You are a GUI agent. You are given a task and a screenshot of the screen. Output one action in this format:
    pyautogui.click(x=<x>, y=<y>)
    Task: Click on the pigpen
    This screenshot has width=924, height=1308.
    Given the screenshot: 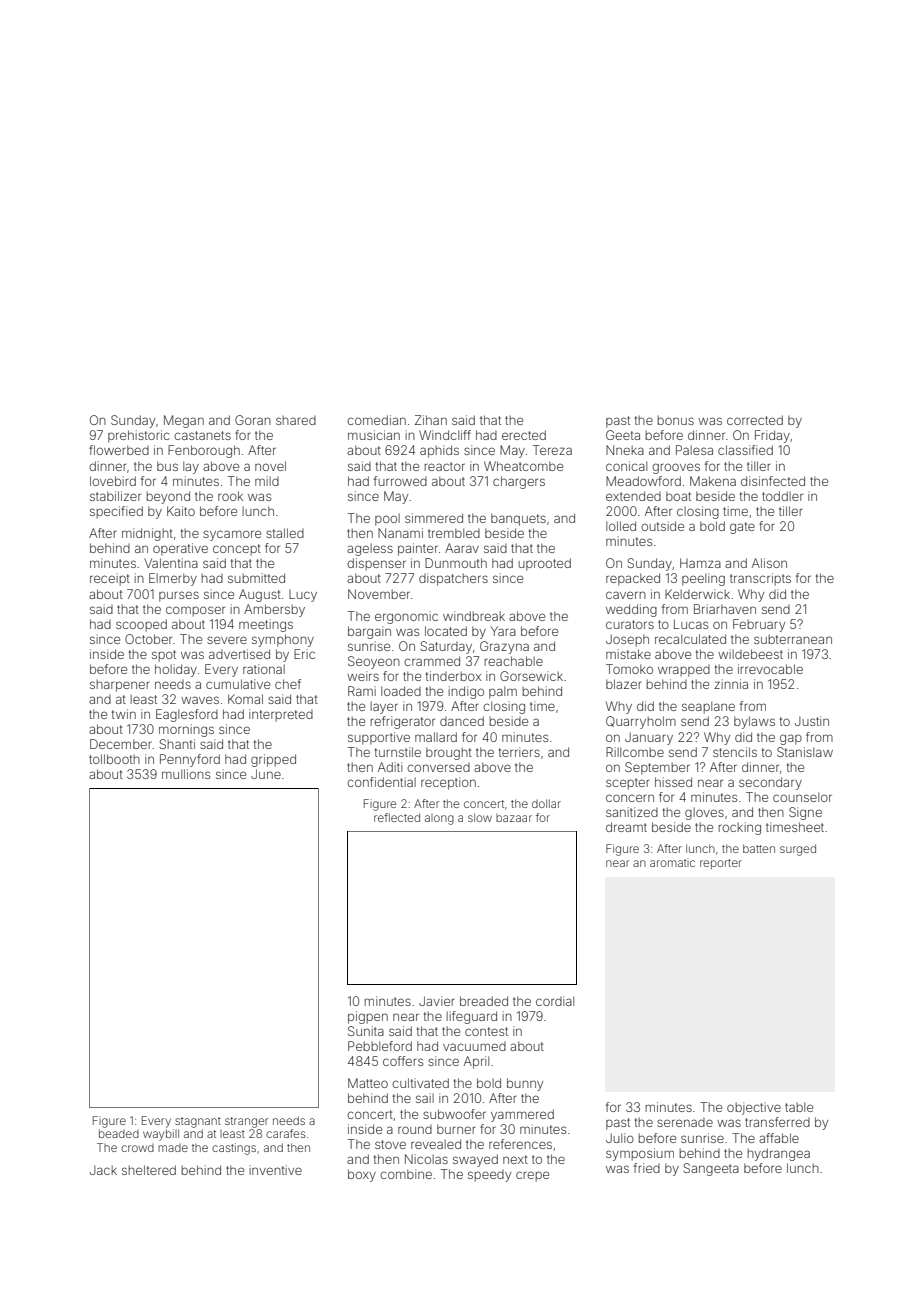 What is the action you would take?
    pyautogui.click(x=368, y=1017)
